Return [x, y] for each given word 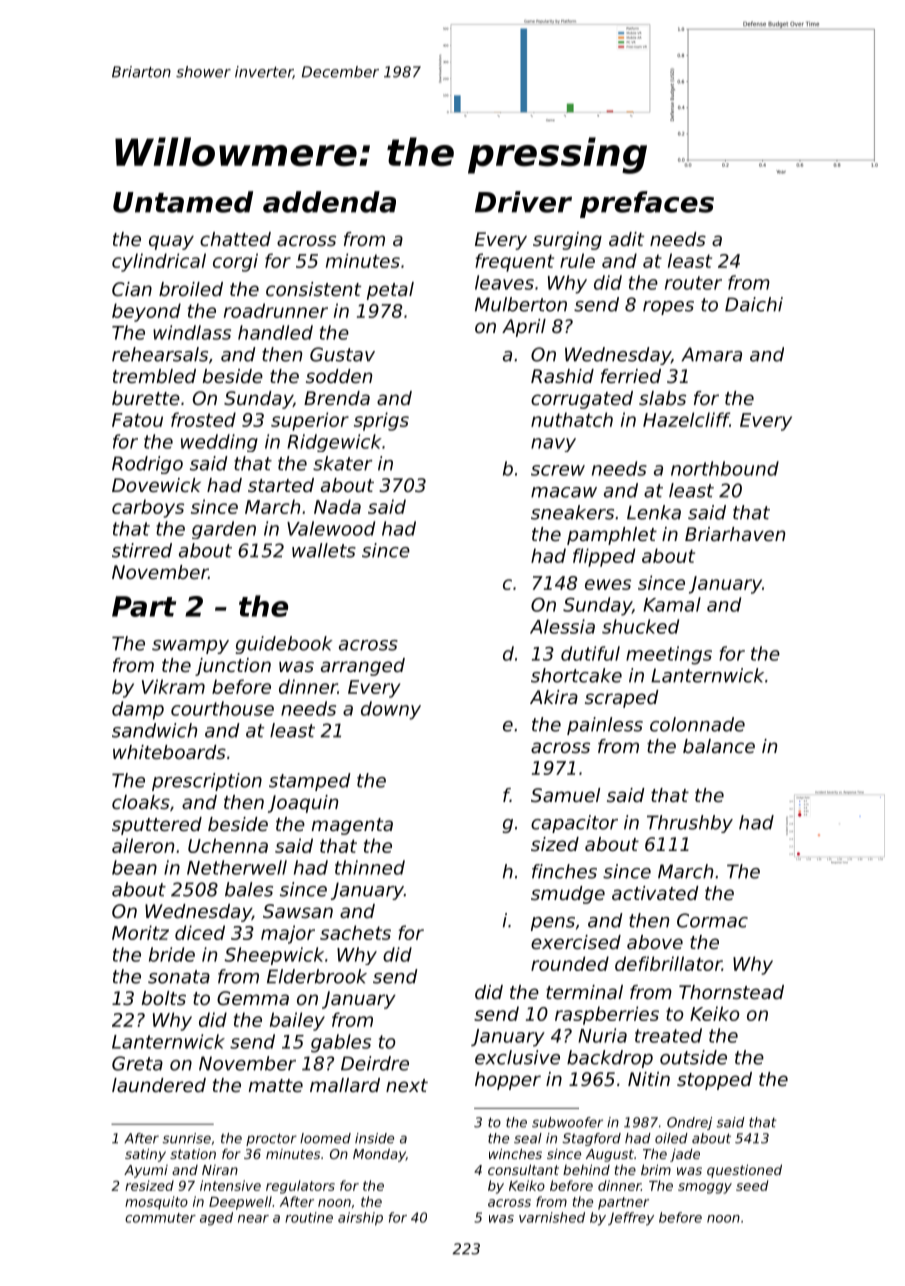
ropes [668, 308]
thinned [370, 867]
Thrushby [690, 824]
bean [134, 867]
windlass [192, 332]
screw [558, 470]
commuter [160, 1218]
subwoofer [567, 1122]
